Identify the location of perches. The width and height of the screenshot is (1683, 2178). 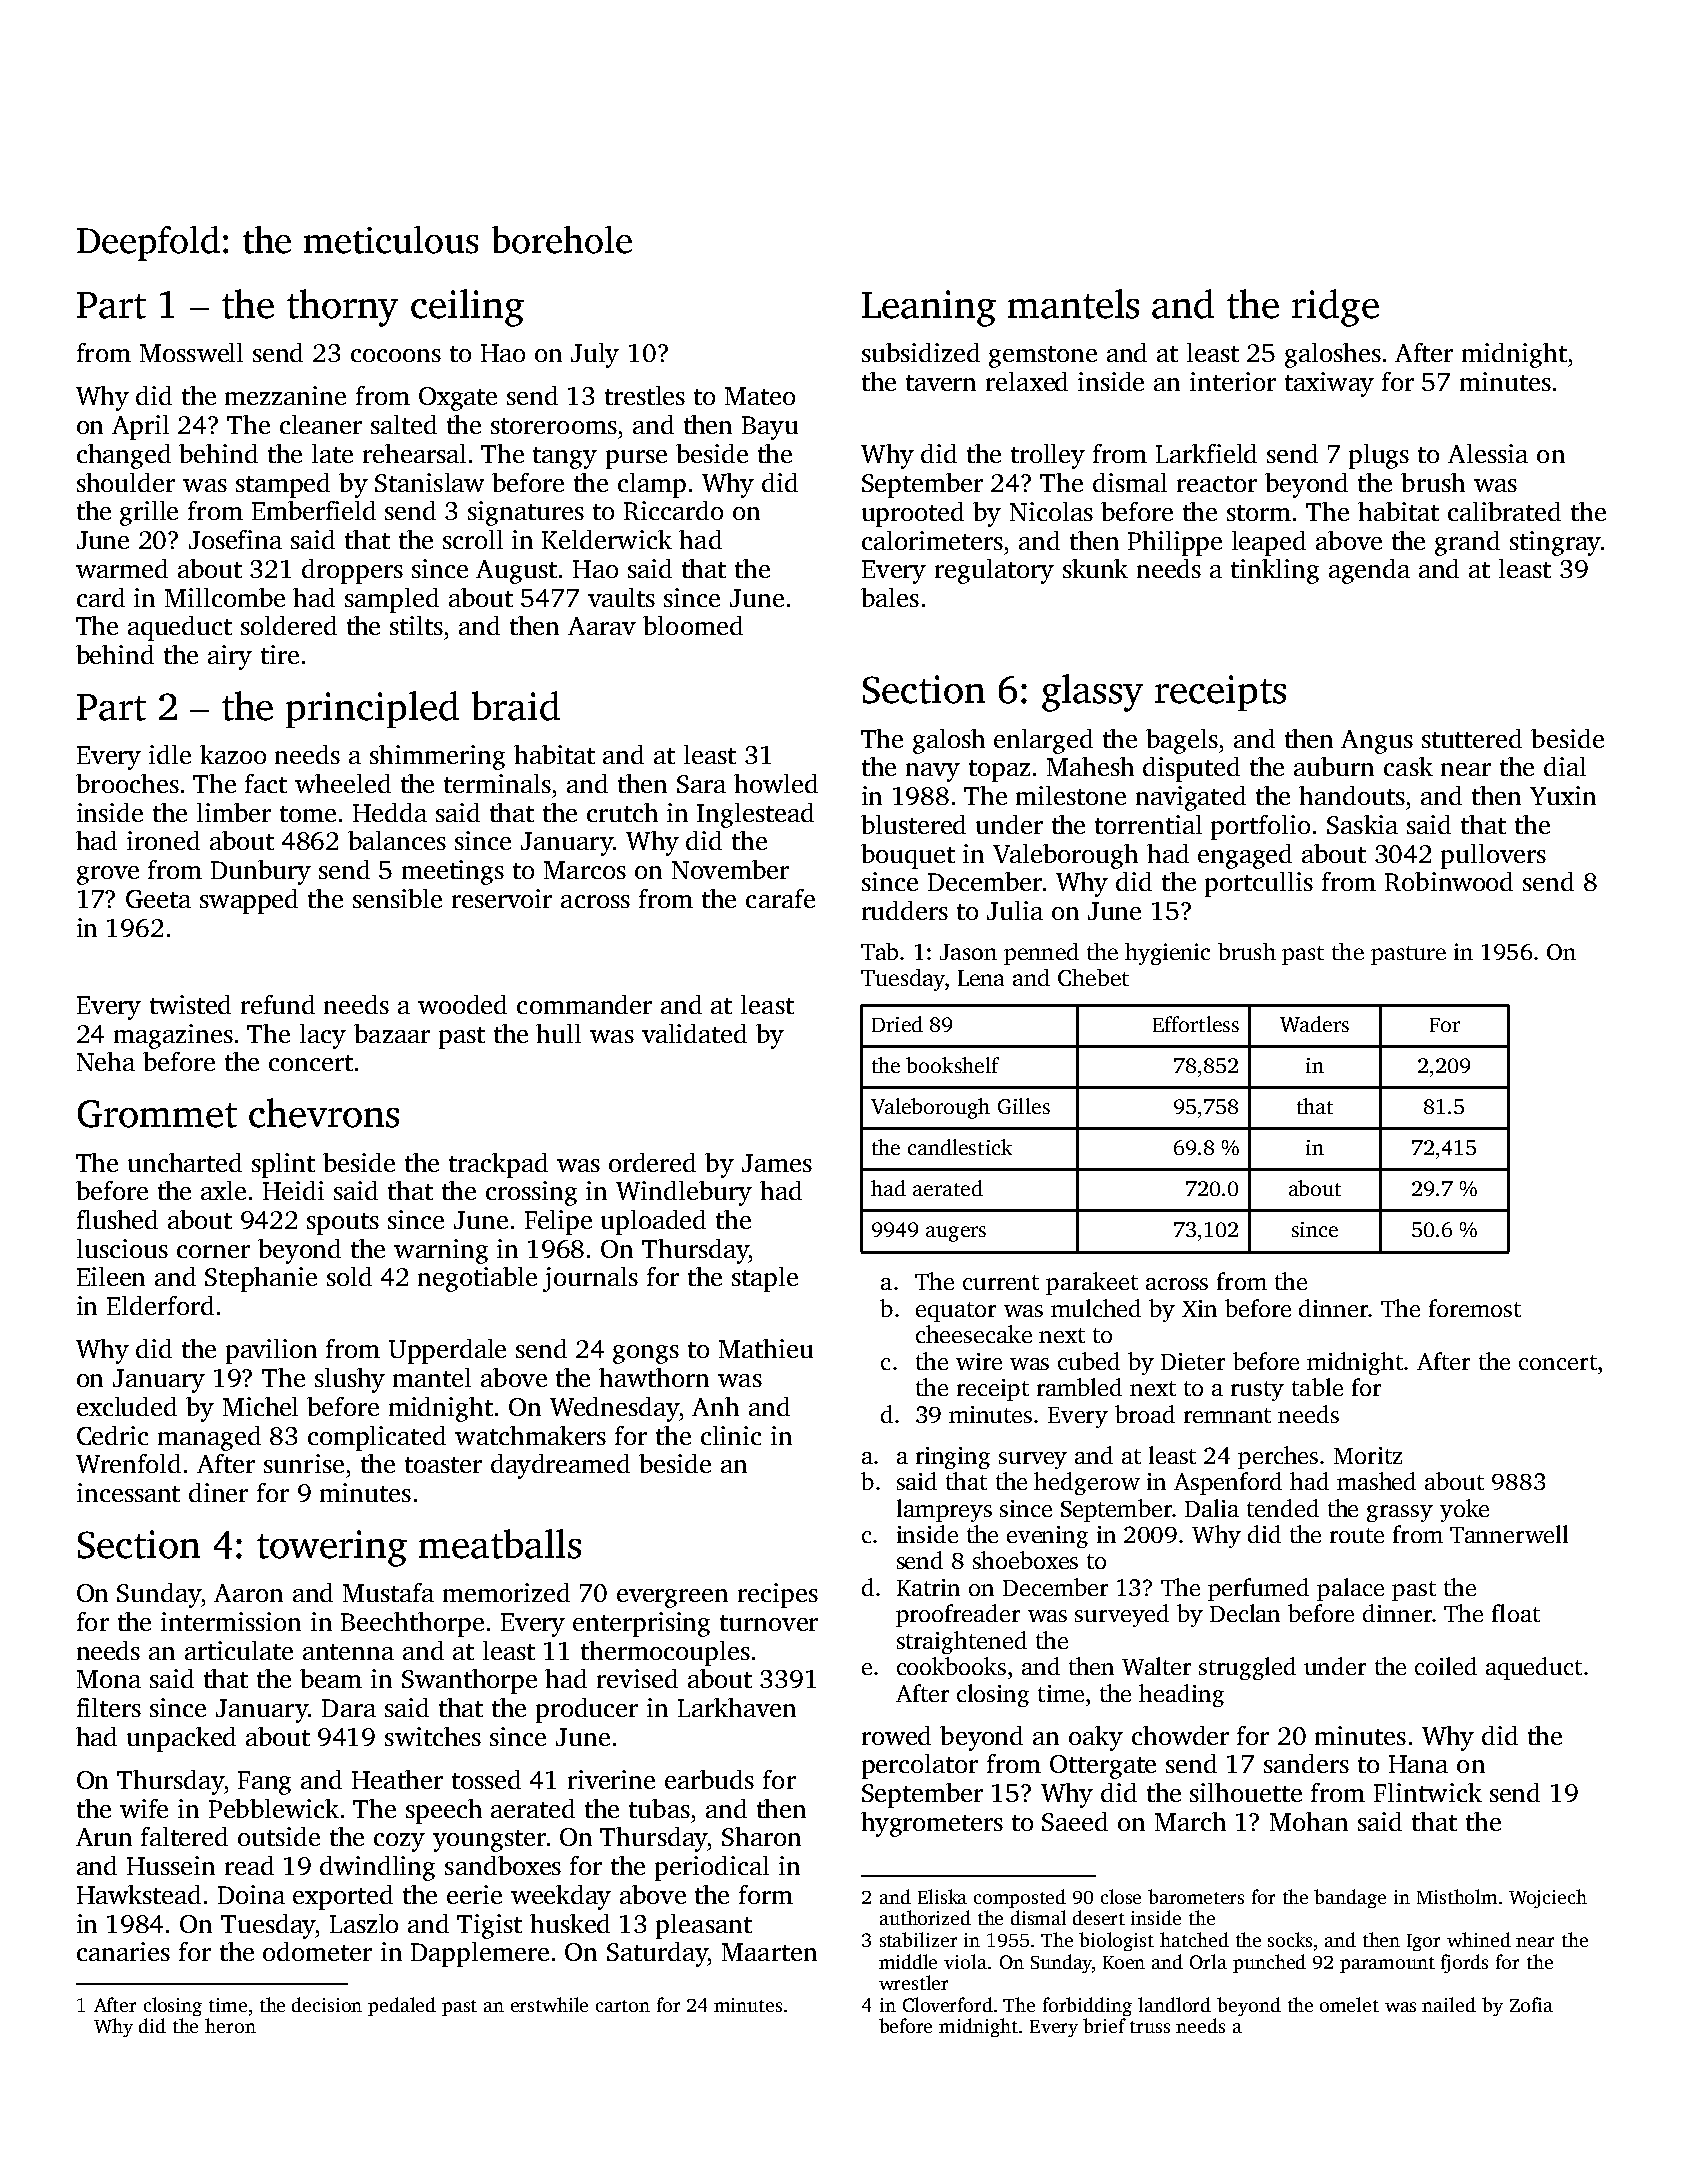
(1278, 1457).
